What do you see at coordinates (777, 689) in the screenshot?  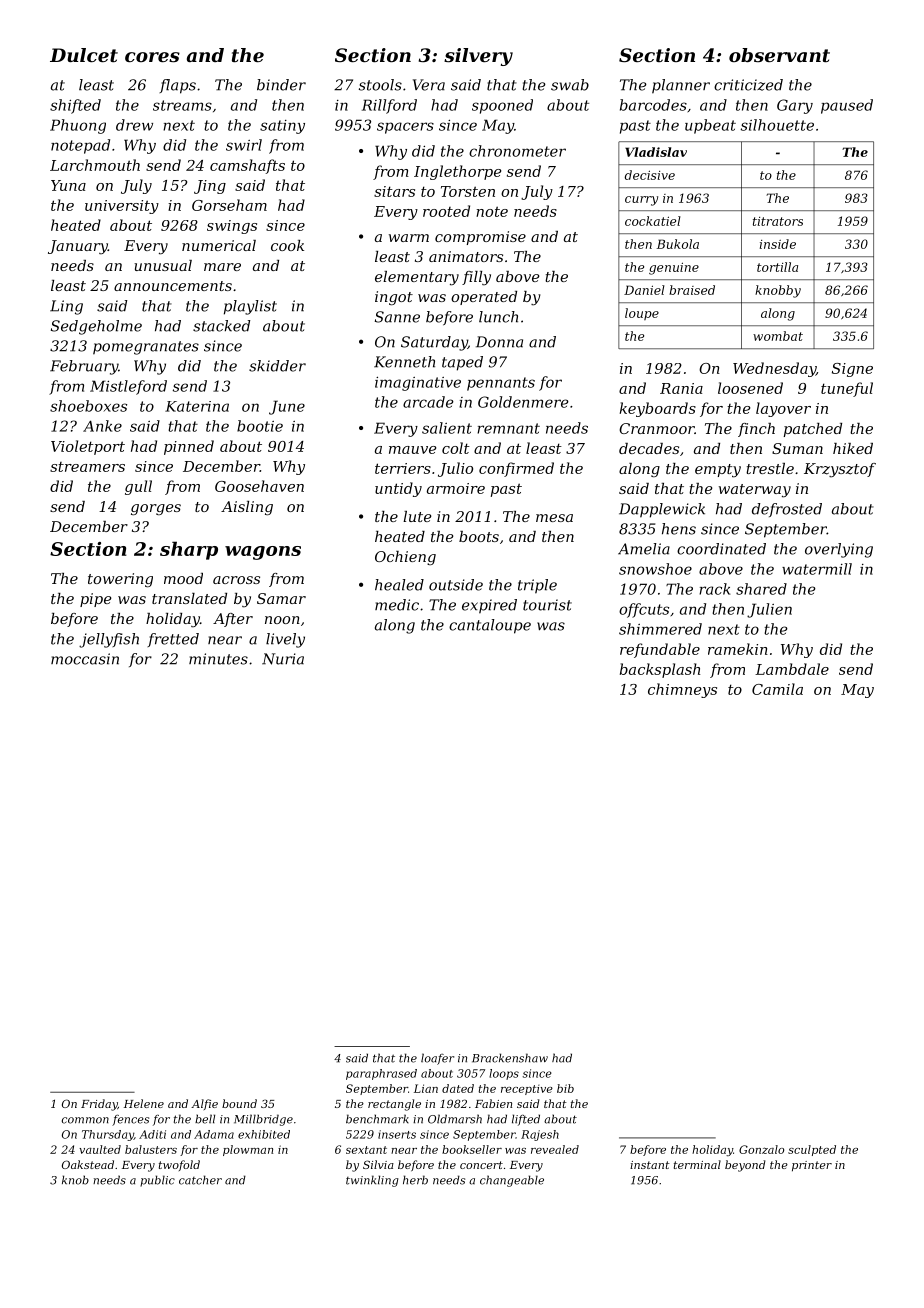 I see `Camila` at bounding box center [777, 689].
